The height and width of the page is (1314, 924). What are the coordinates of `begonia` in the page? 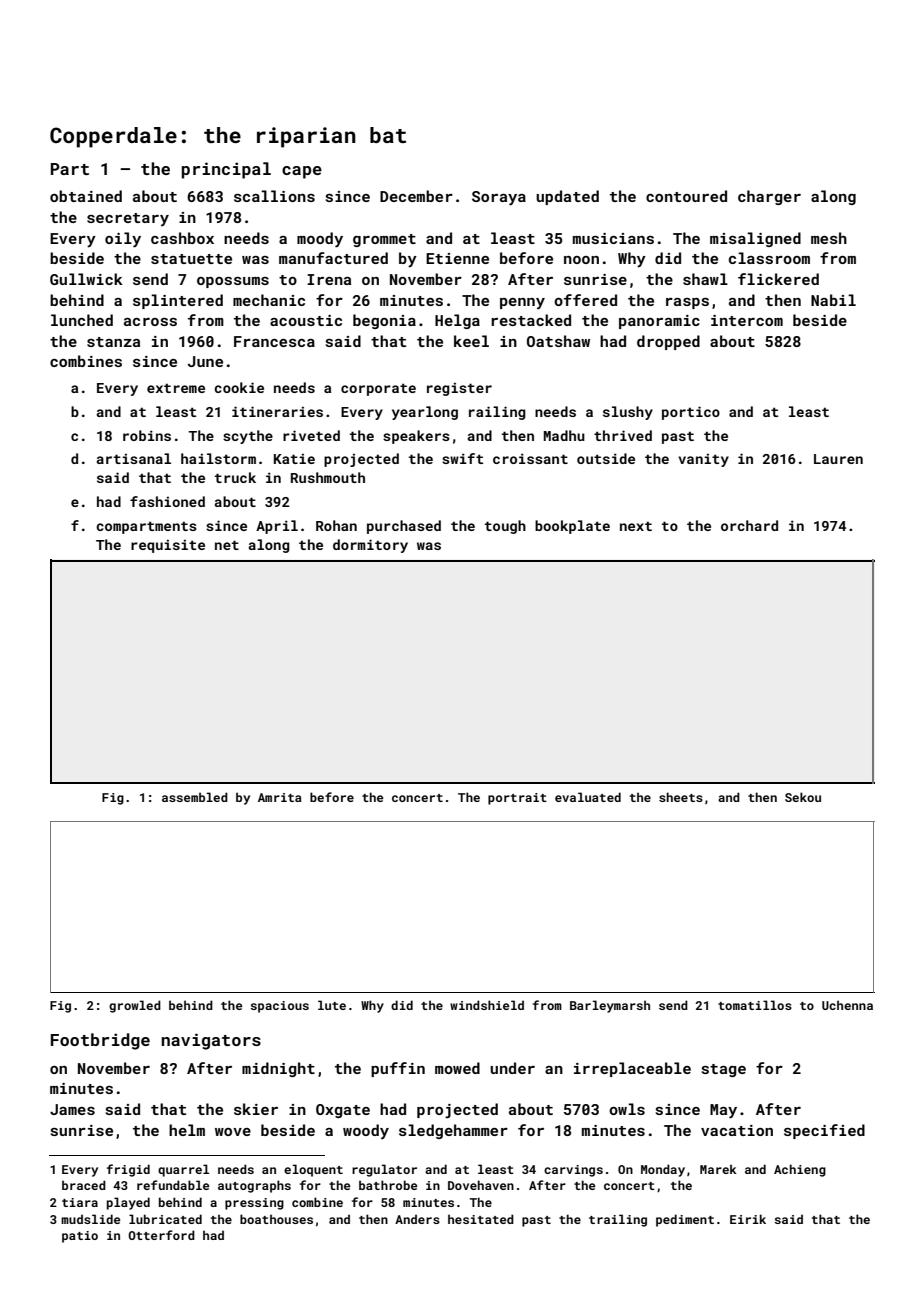 It's located at (384, 321).
